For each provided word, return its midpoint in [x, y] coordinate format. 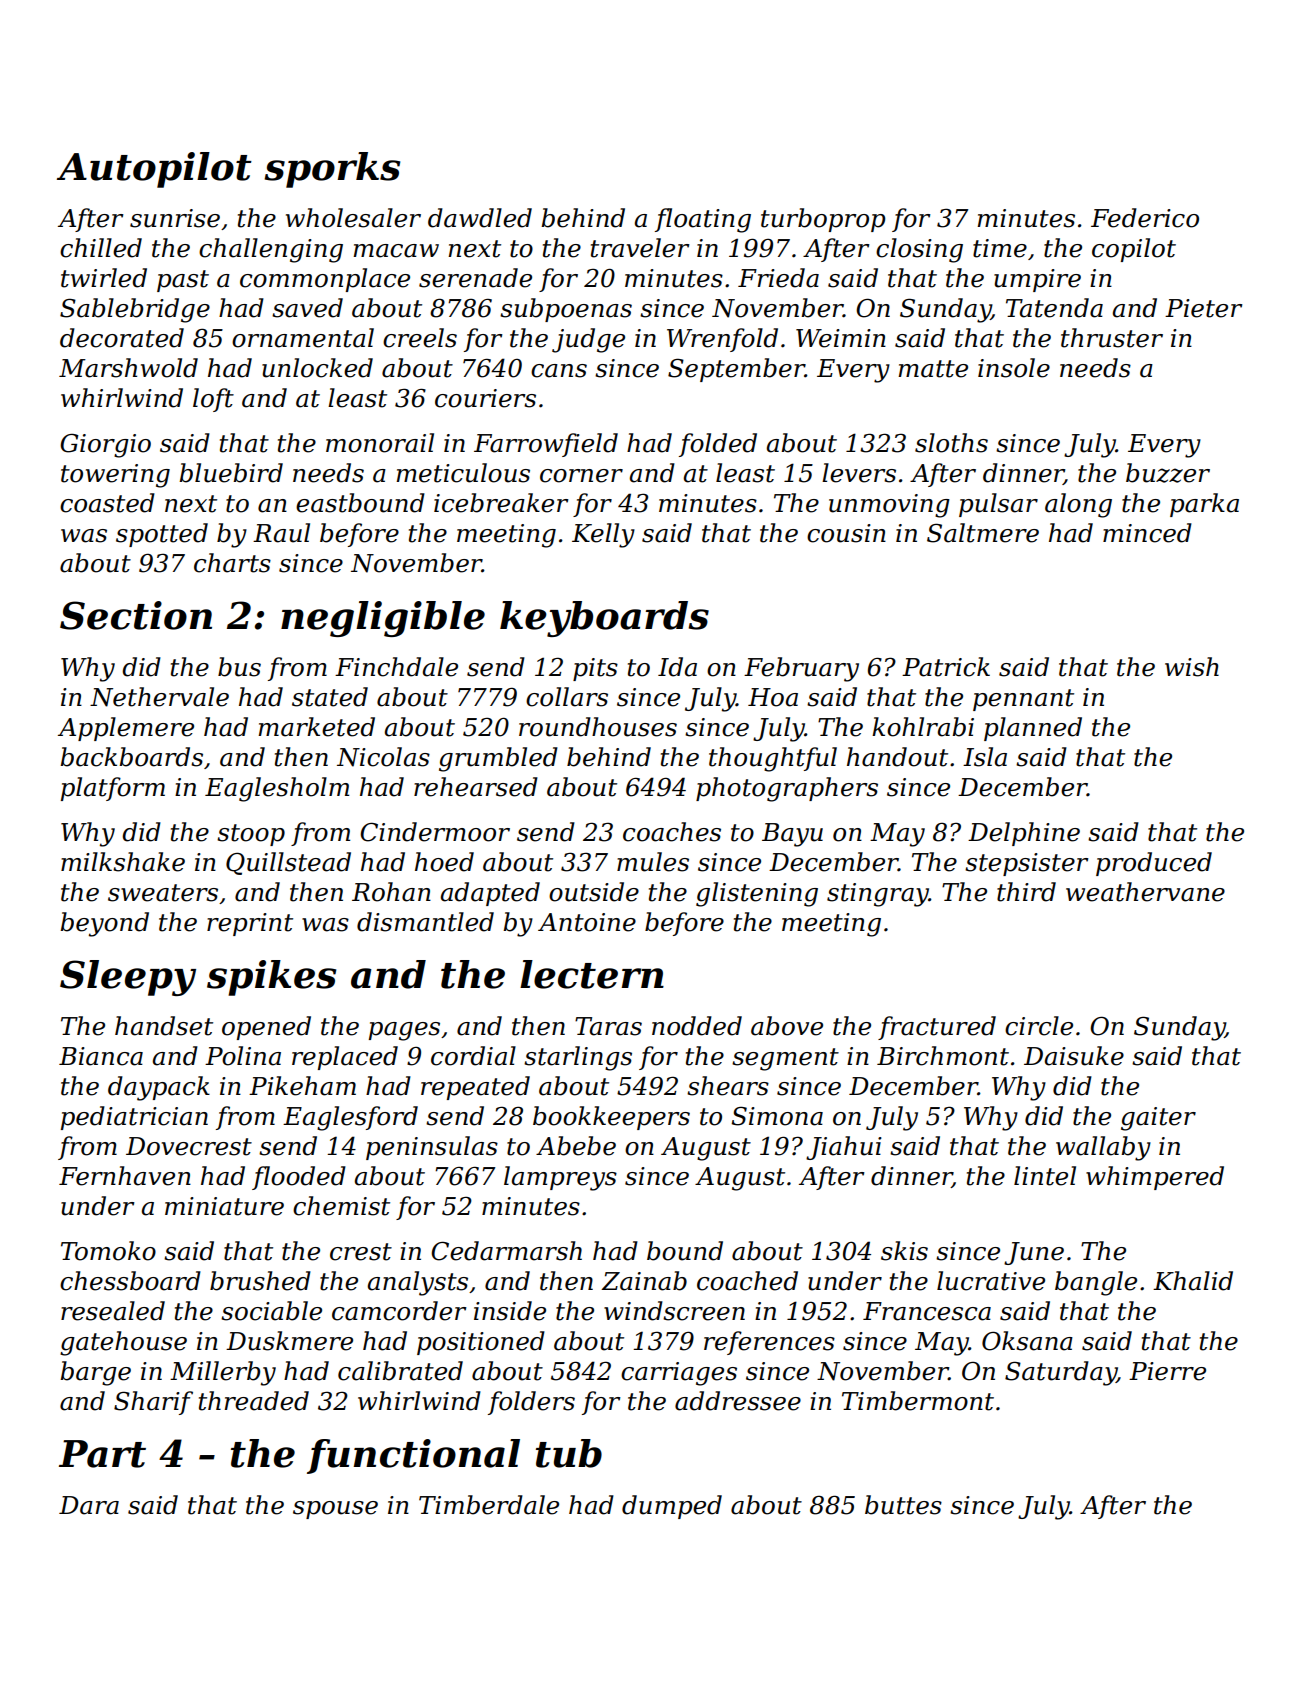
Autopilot [154, 170]
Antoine [587, 922]
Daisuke [1074, 1056]
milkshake [123, 862]
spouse [335, 1510]
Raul [281, 533]
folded [718, 445]
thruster [1112, 338]
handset [164, 1026]
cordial [473, 1056]
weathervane [1145, 892]
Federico [1145, 218]
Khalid [1193, 1281]
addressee [738, 1401]
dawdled [480, 218]
